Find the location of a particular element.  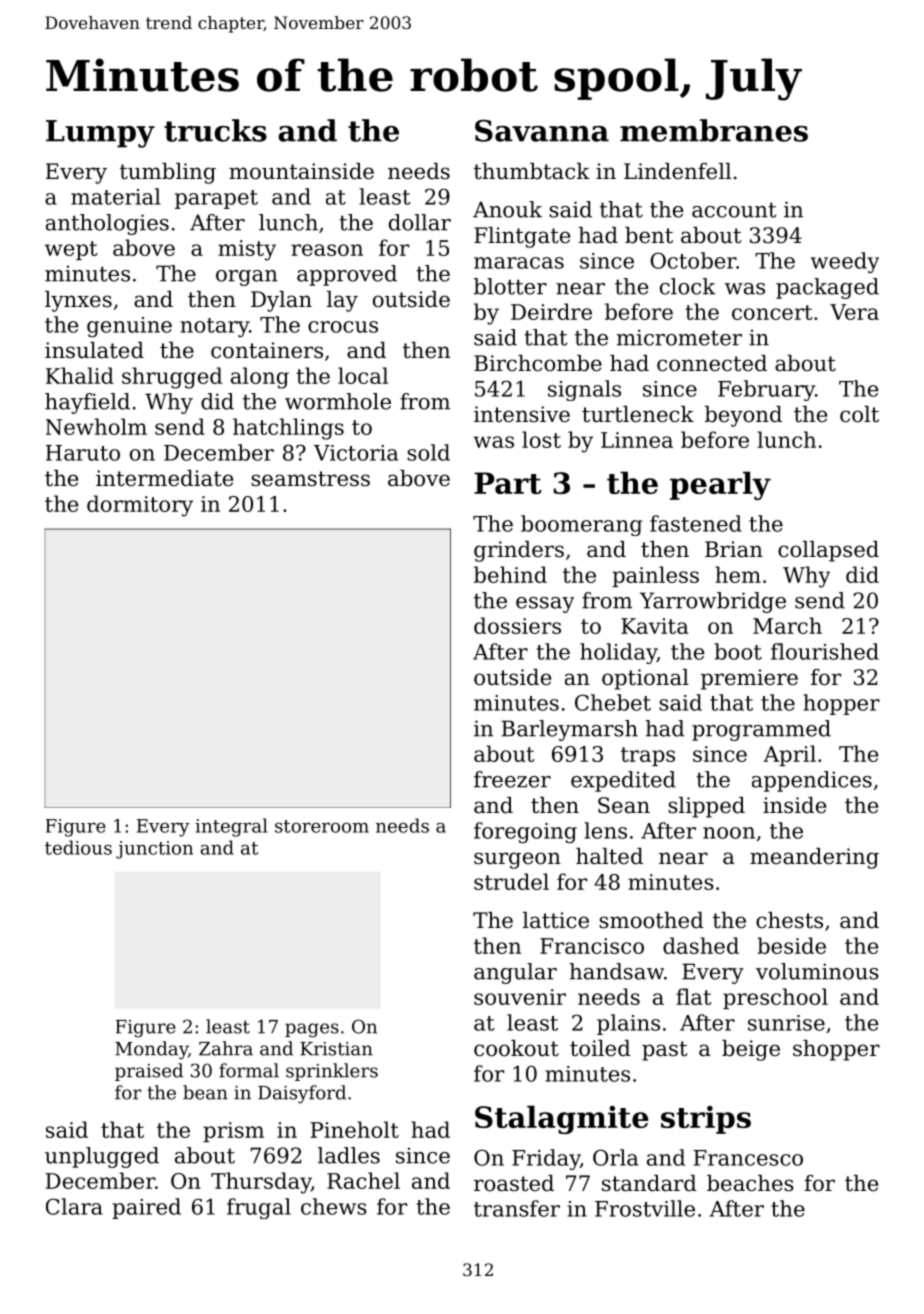

dormitory is located at coordinates (140, 506).
